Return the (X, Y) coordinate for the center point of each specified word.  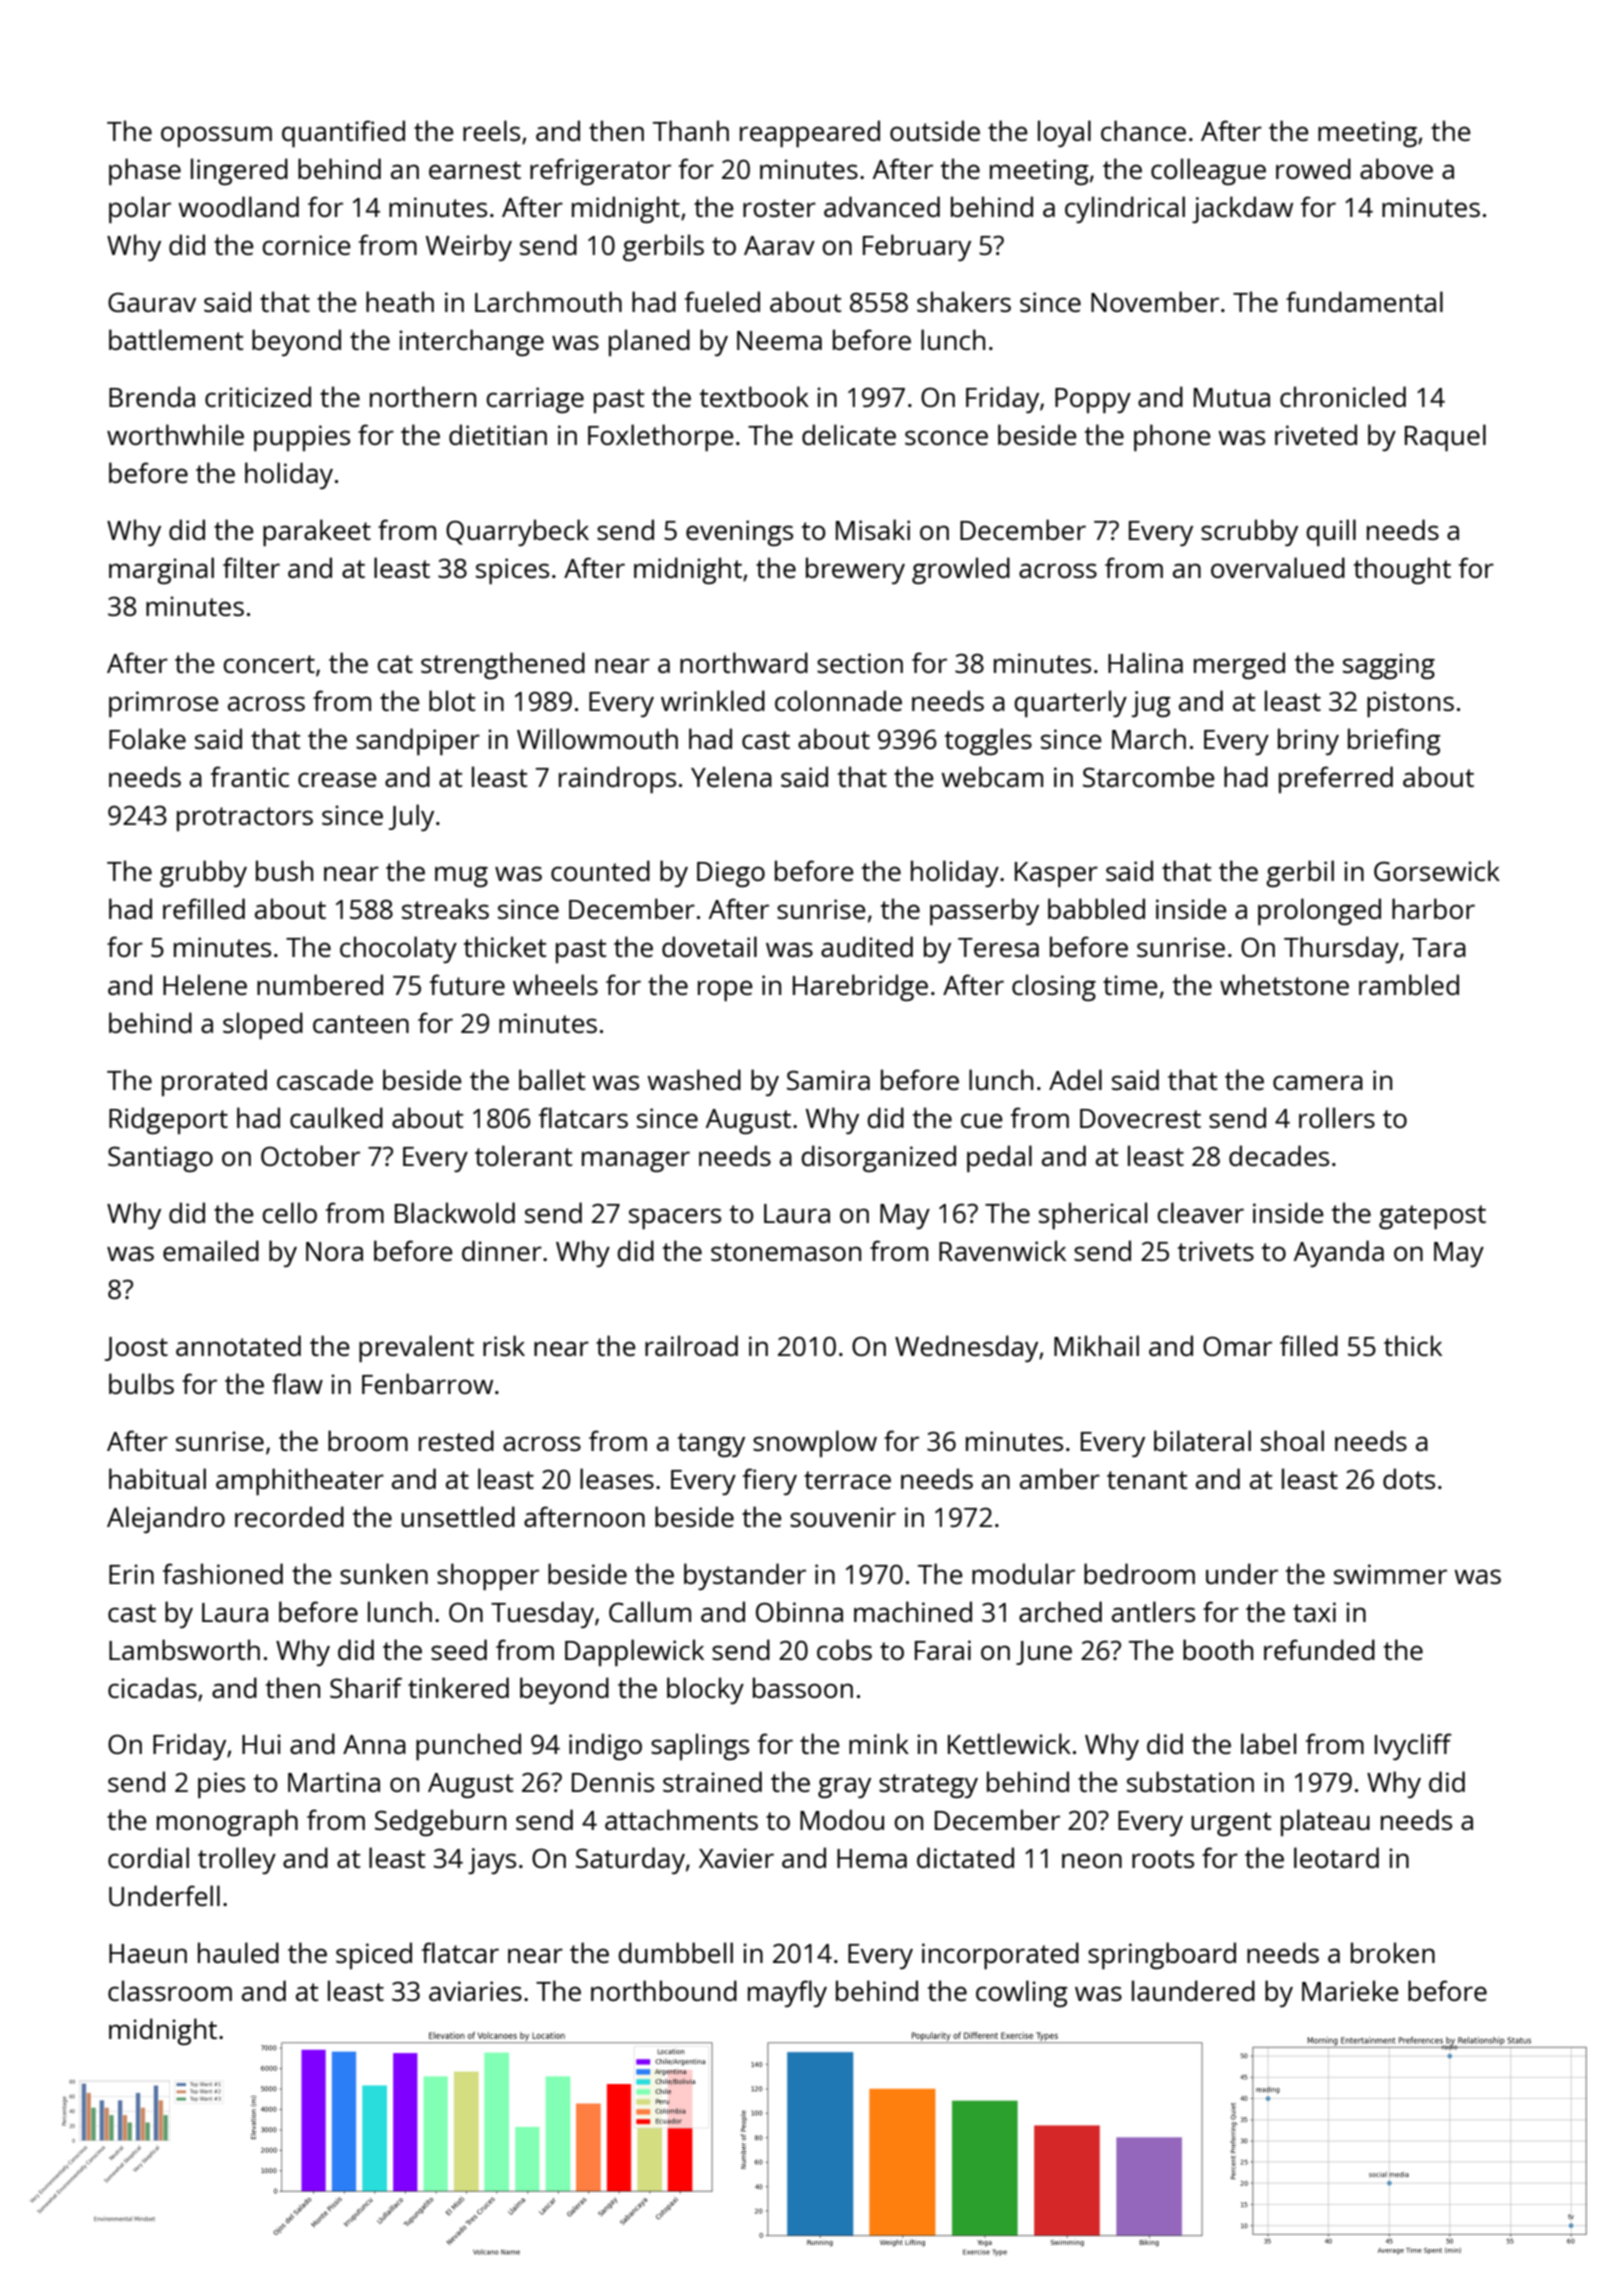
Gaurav (152, 302)
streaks (445, 908)
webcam (992, 776)
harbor (1433, 908)
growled (961, 570)
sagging (1389, 666)
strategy (928, 1786)
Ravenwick (1002, 1250)
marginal (161, 570)
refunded (1319, 1649)
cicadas (152, 1687)
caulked (336, 1117)
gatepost (1432, 1217)
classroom (170, 1990)
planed (649, 342)
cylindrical (1125, 209)
